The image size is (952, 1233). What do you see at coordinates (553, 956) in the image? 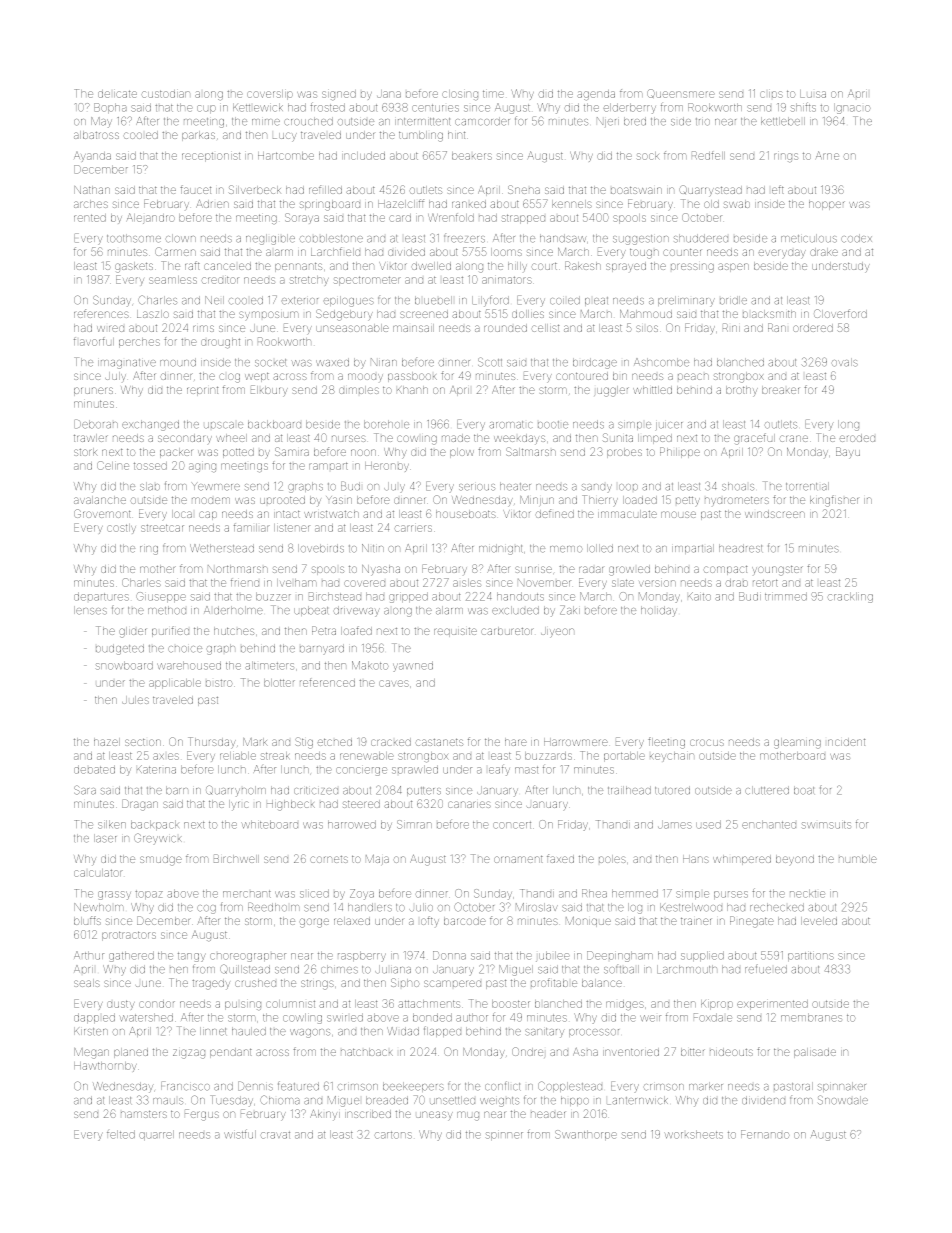
I see `jubilee` at bounding box center [553, 956].
